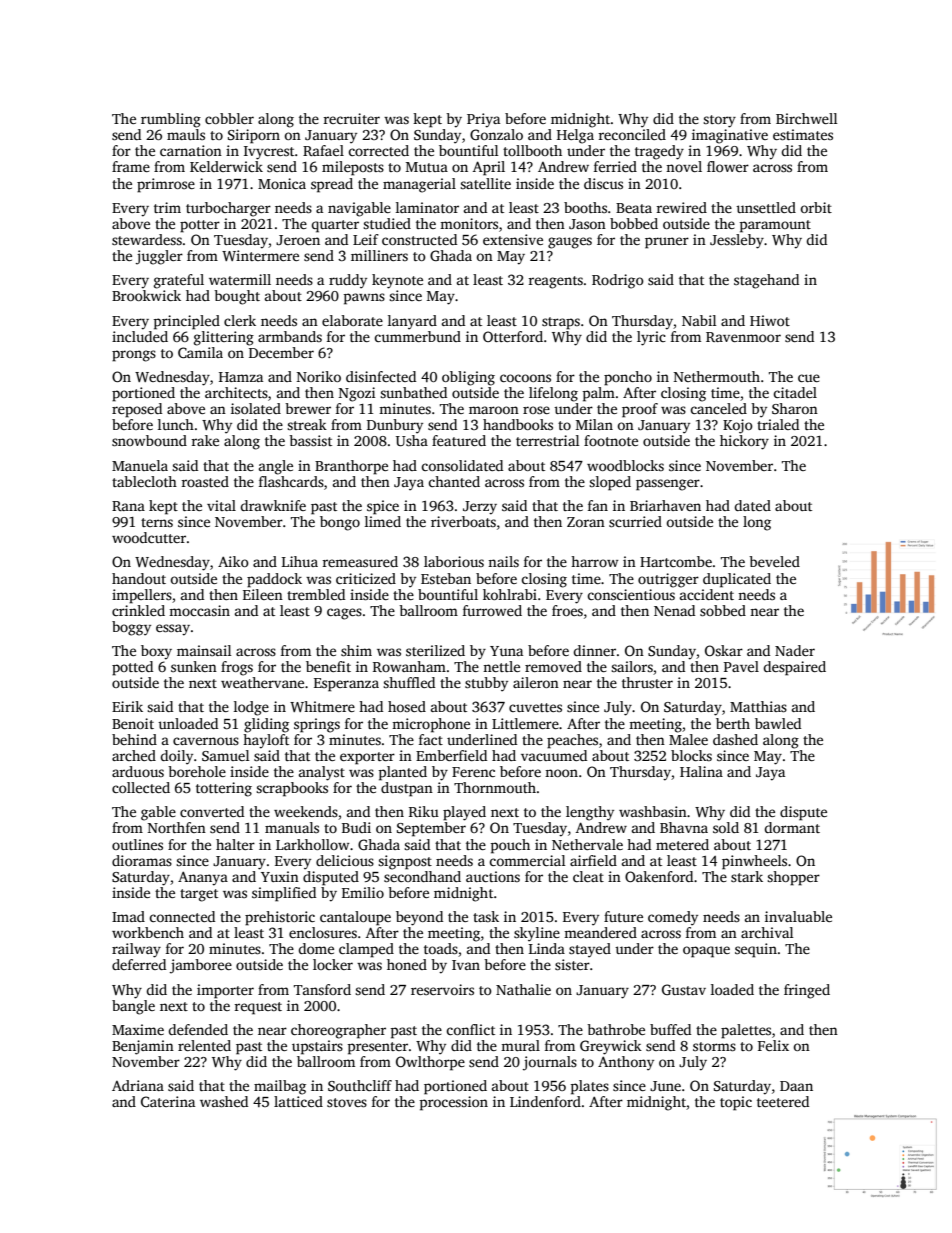  Describe the element at coordinates (186, 134) in the screenshot. I see `mauls` at that location.
